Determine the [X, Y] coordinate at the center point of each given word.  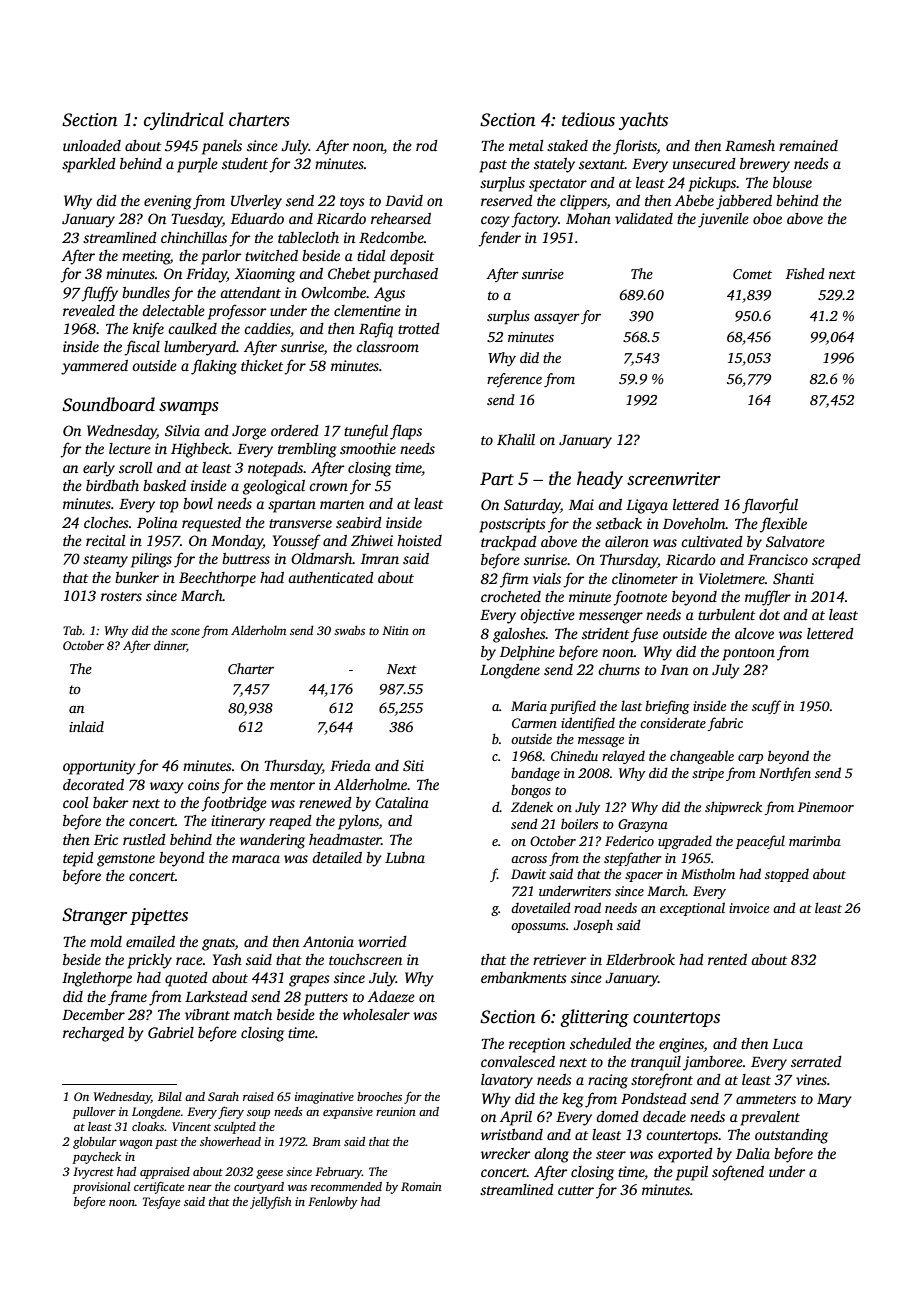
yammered [94, 367]
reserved [507, 200]
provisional [101, 1188]
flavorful [770, 506]
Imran [380, 559]
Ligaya [647, 506]
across [529, 859]
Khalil [516, 439]
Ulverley [256, 202]
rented [727, 959]
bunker [137, 577]
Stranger [94, 916]
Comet [752, 274]
